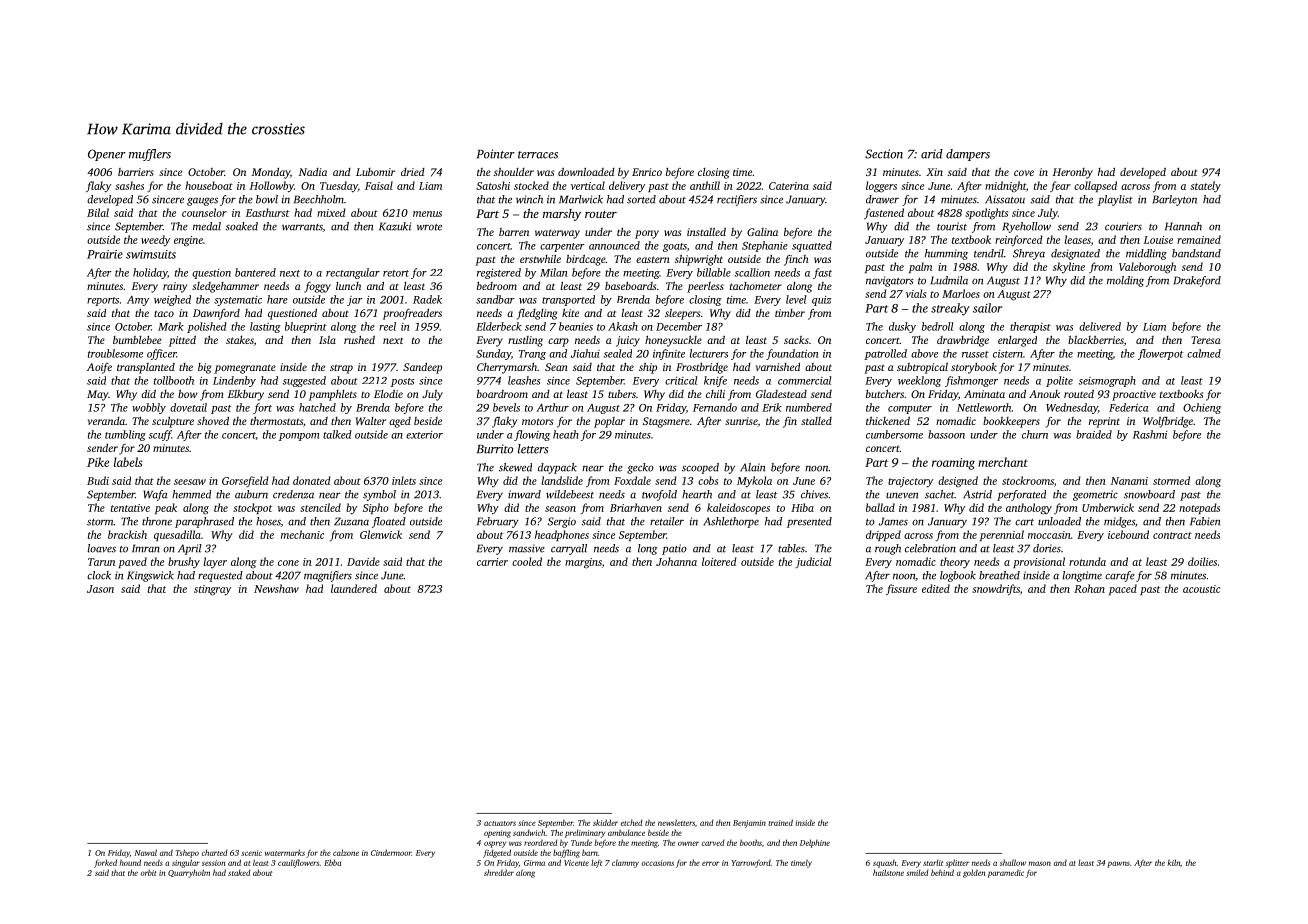  I want to click on shredder, so click(499, 872).
